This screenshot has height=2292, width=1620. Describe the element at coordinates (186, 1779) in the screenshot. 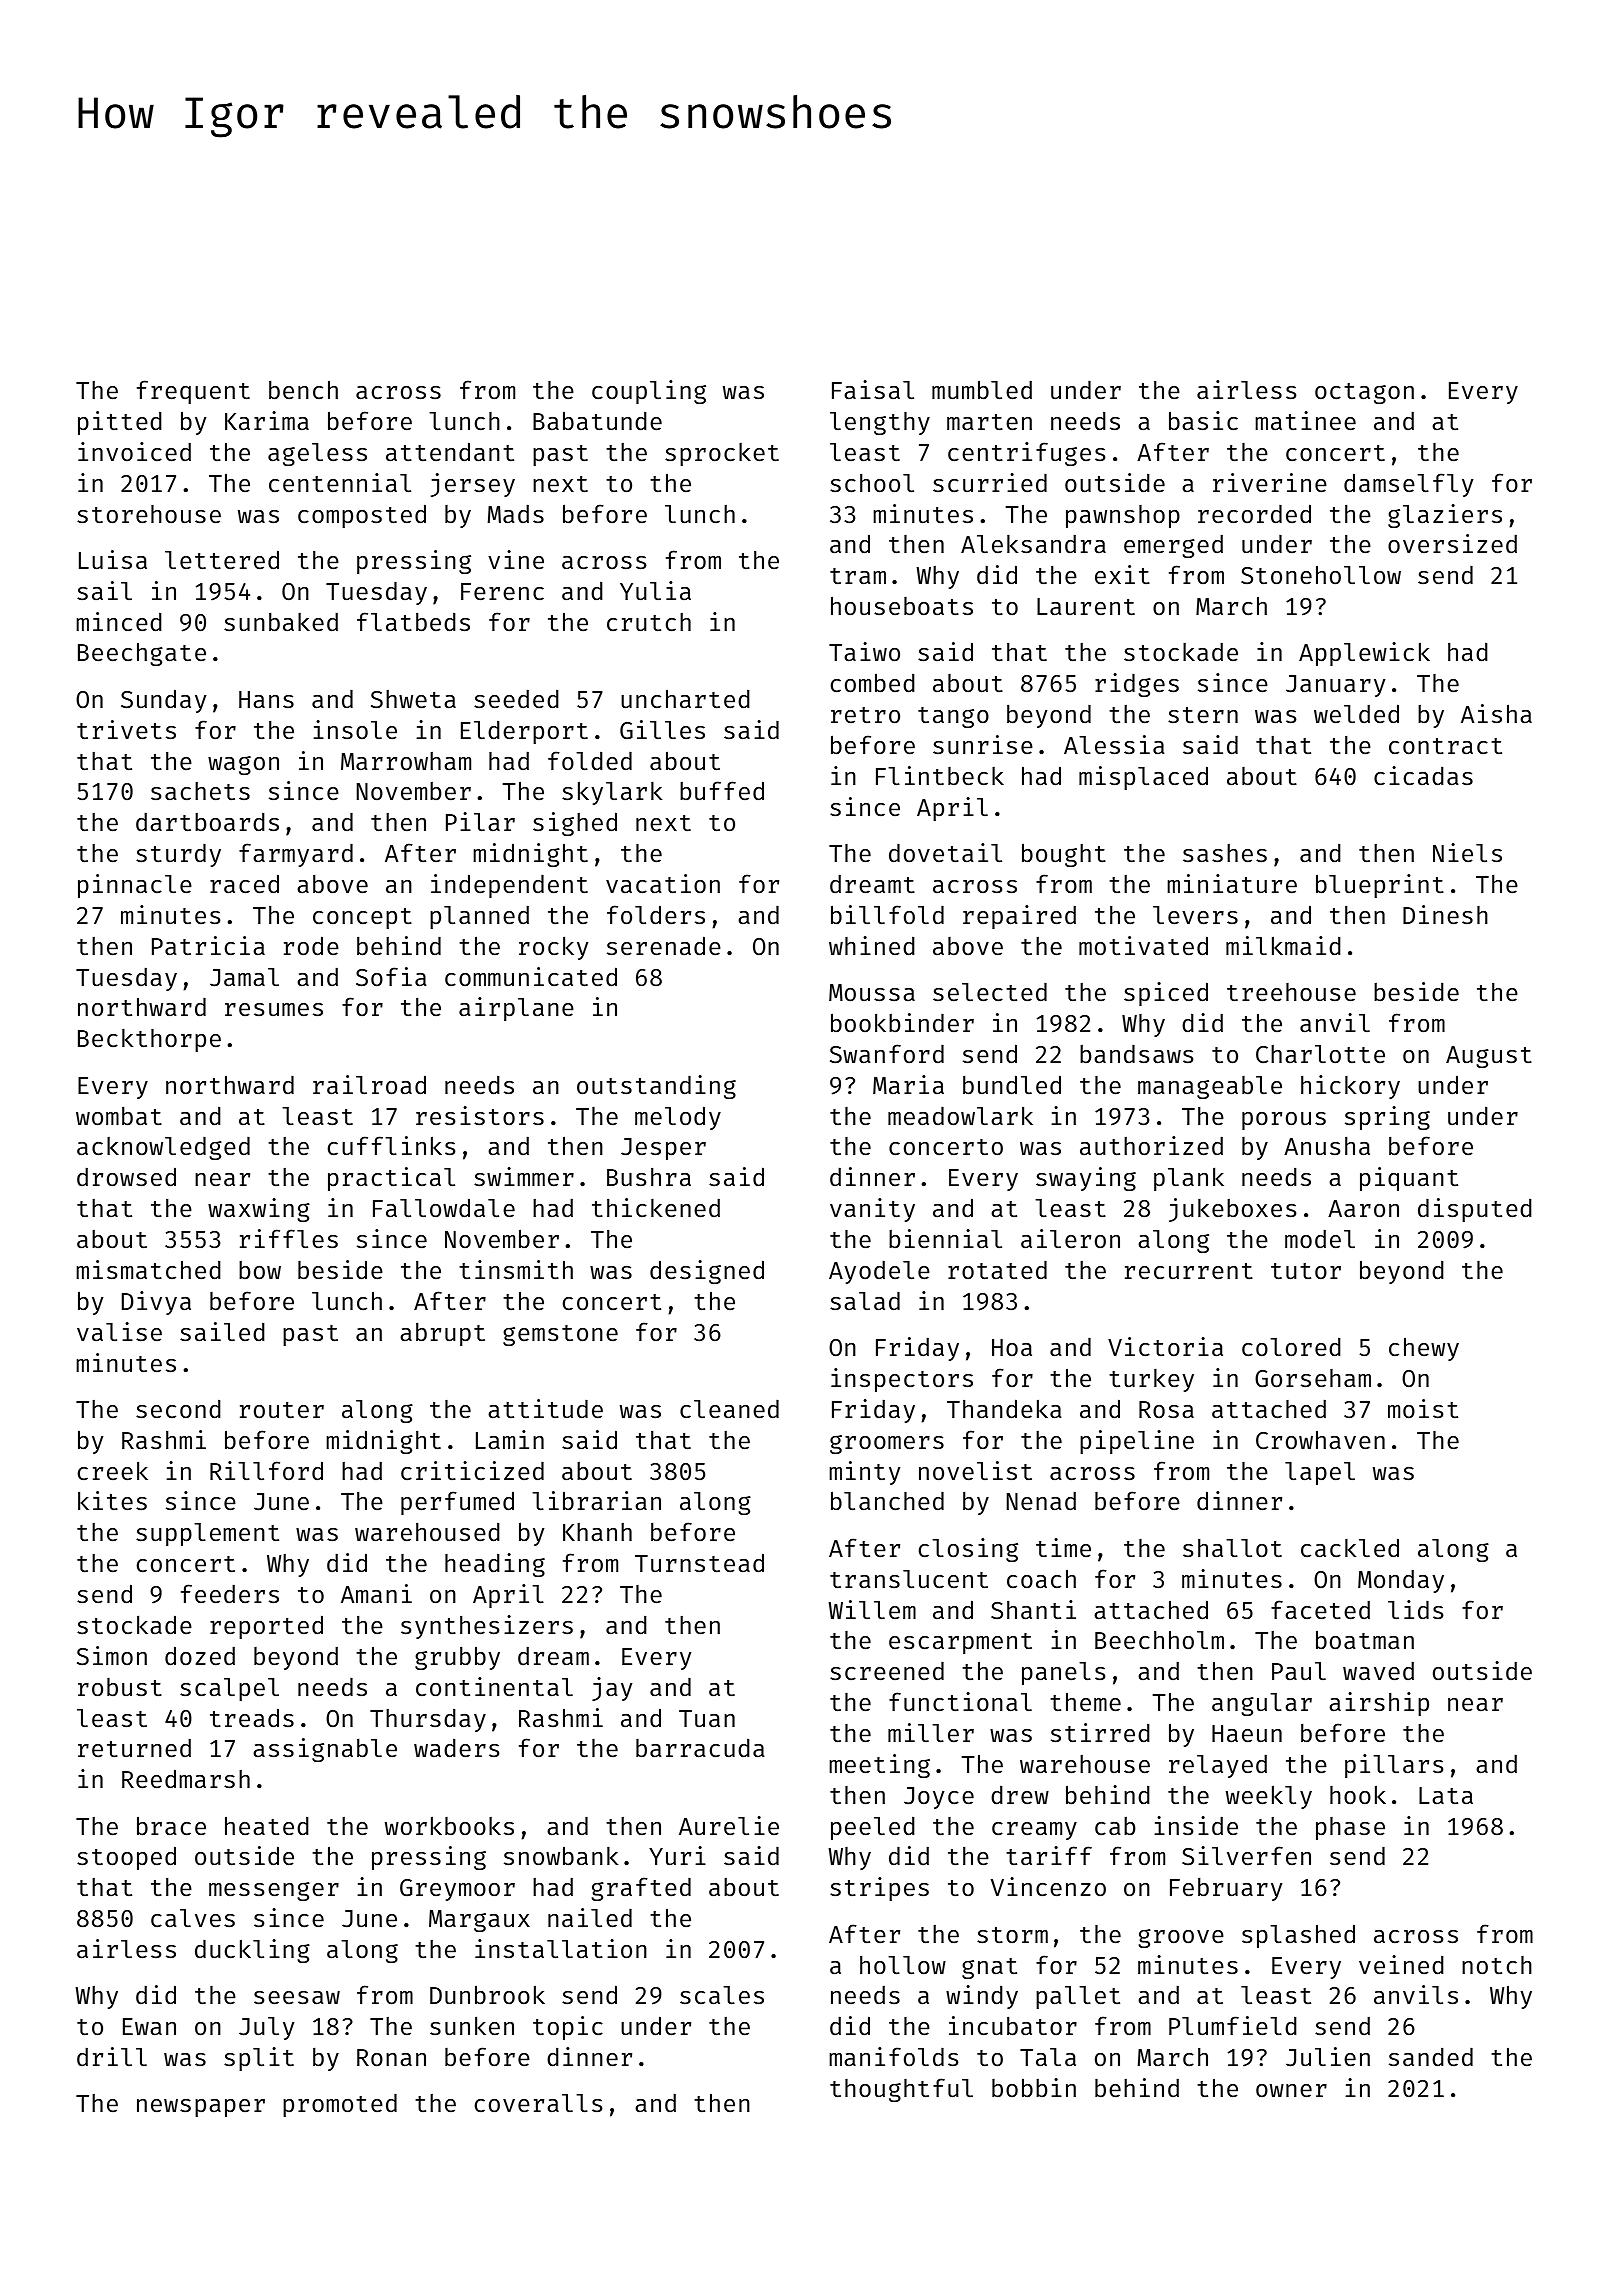

I see `Reedmarsh` at that location.
